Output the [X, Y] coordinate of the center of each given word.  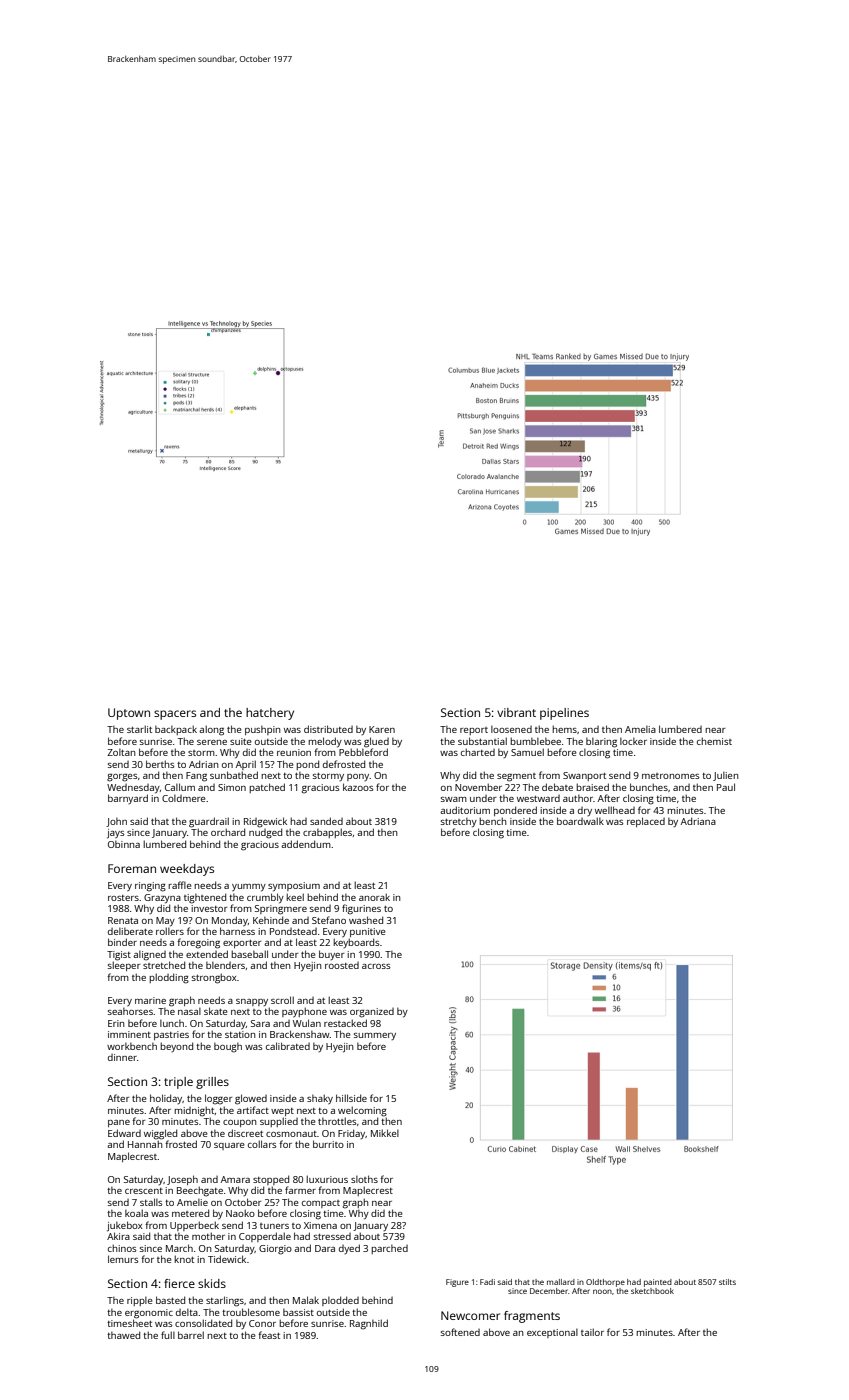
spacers [175, 715]
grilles [212, 1083]
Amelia [640, 729]
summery [375, 1036]
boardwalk [580, 821]
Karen [382, 729]
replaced [646, 822]
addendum [306, 844]
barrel [191, 1335]
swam [454, 799]
